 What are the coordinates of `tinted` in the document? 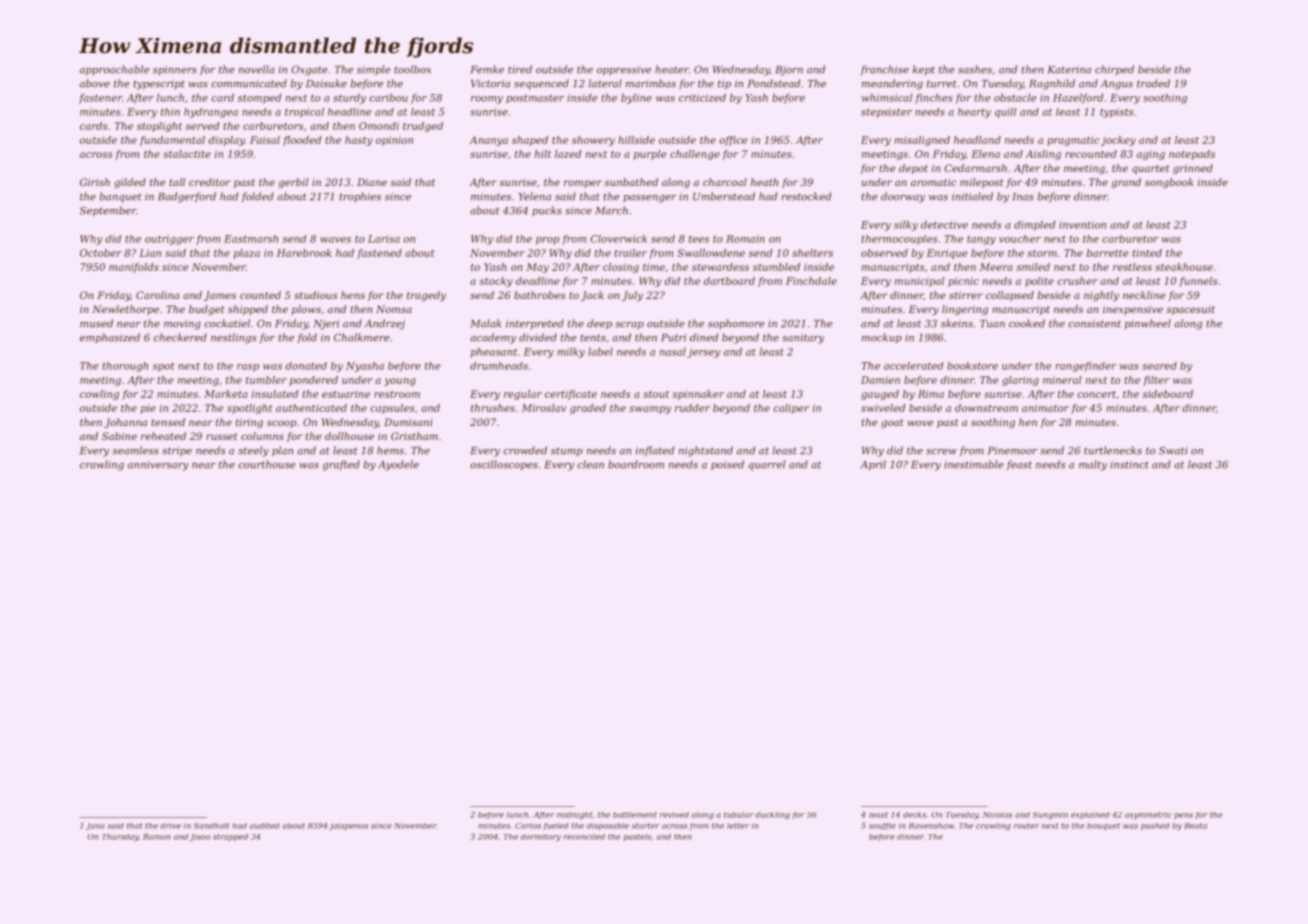 It's located at (1147, 253).
